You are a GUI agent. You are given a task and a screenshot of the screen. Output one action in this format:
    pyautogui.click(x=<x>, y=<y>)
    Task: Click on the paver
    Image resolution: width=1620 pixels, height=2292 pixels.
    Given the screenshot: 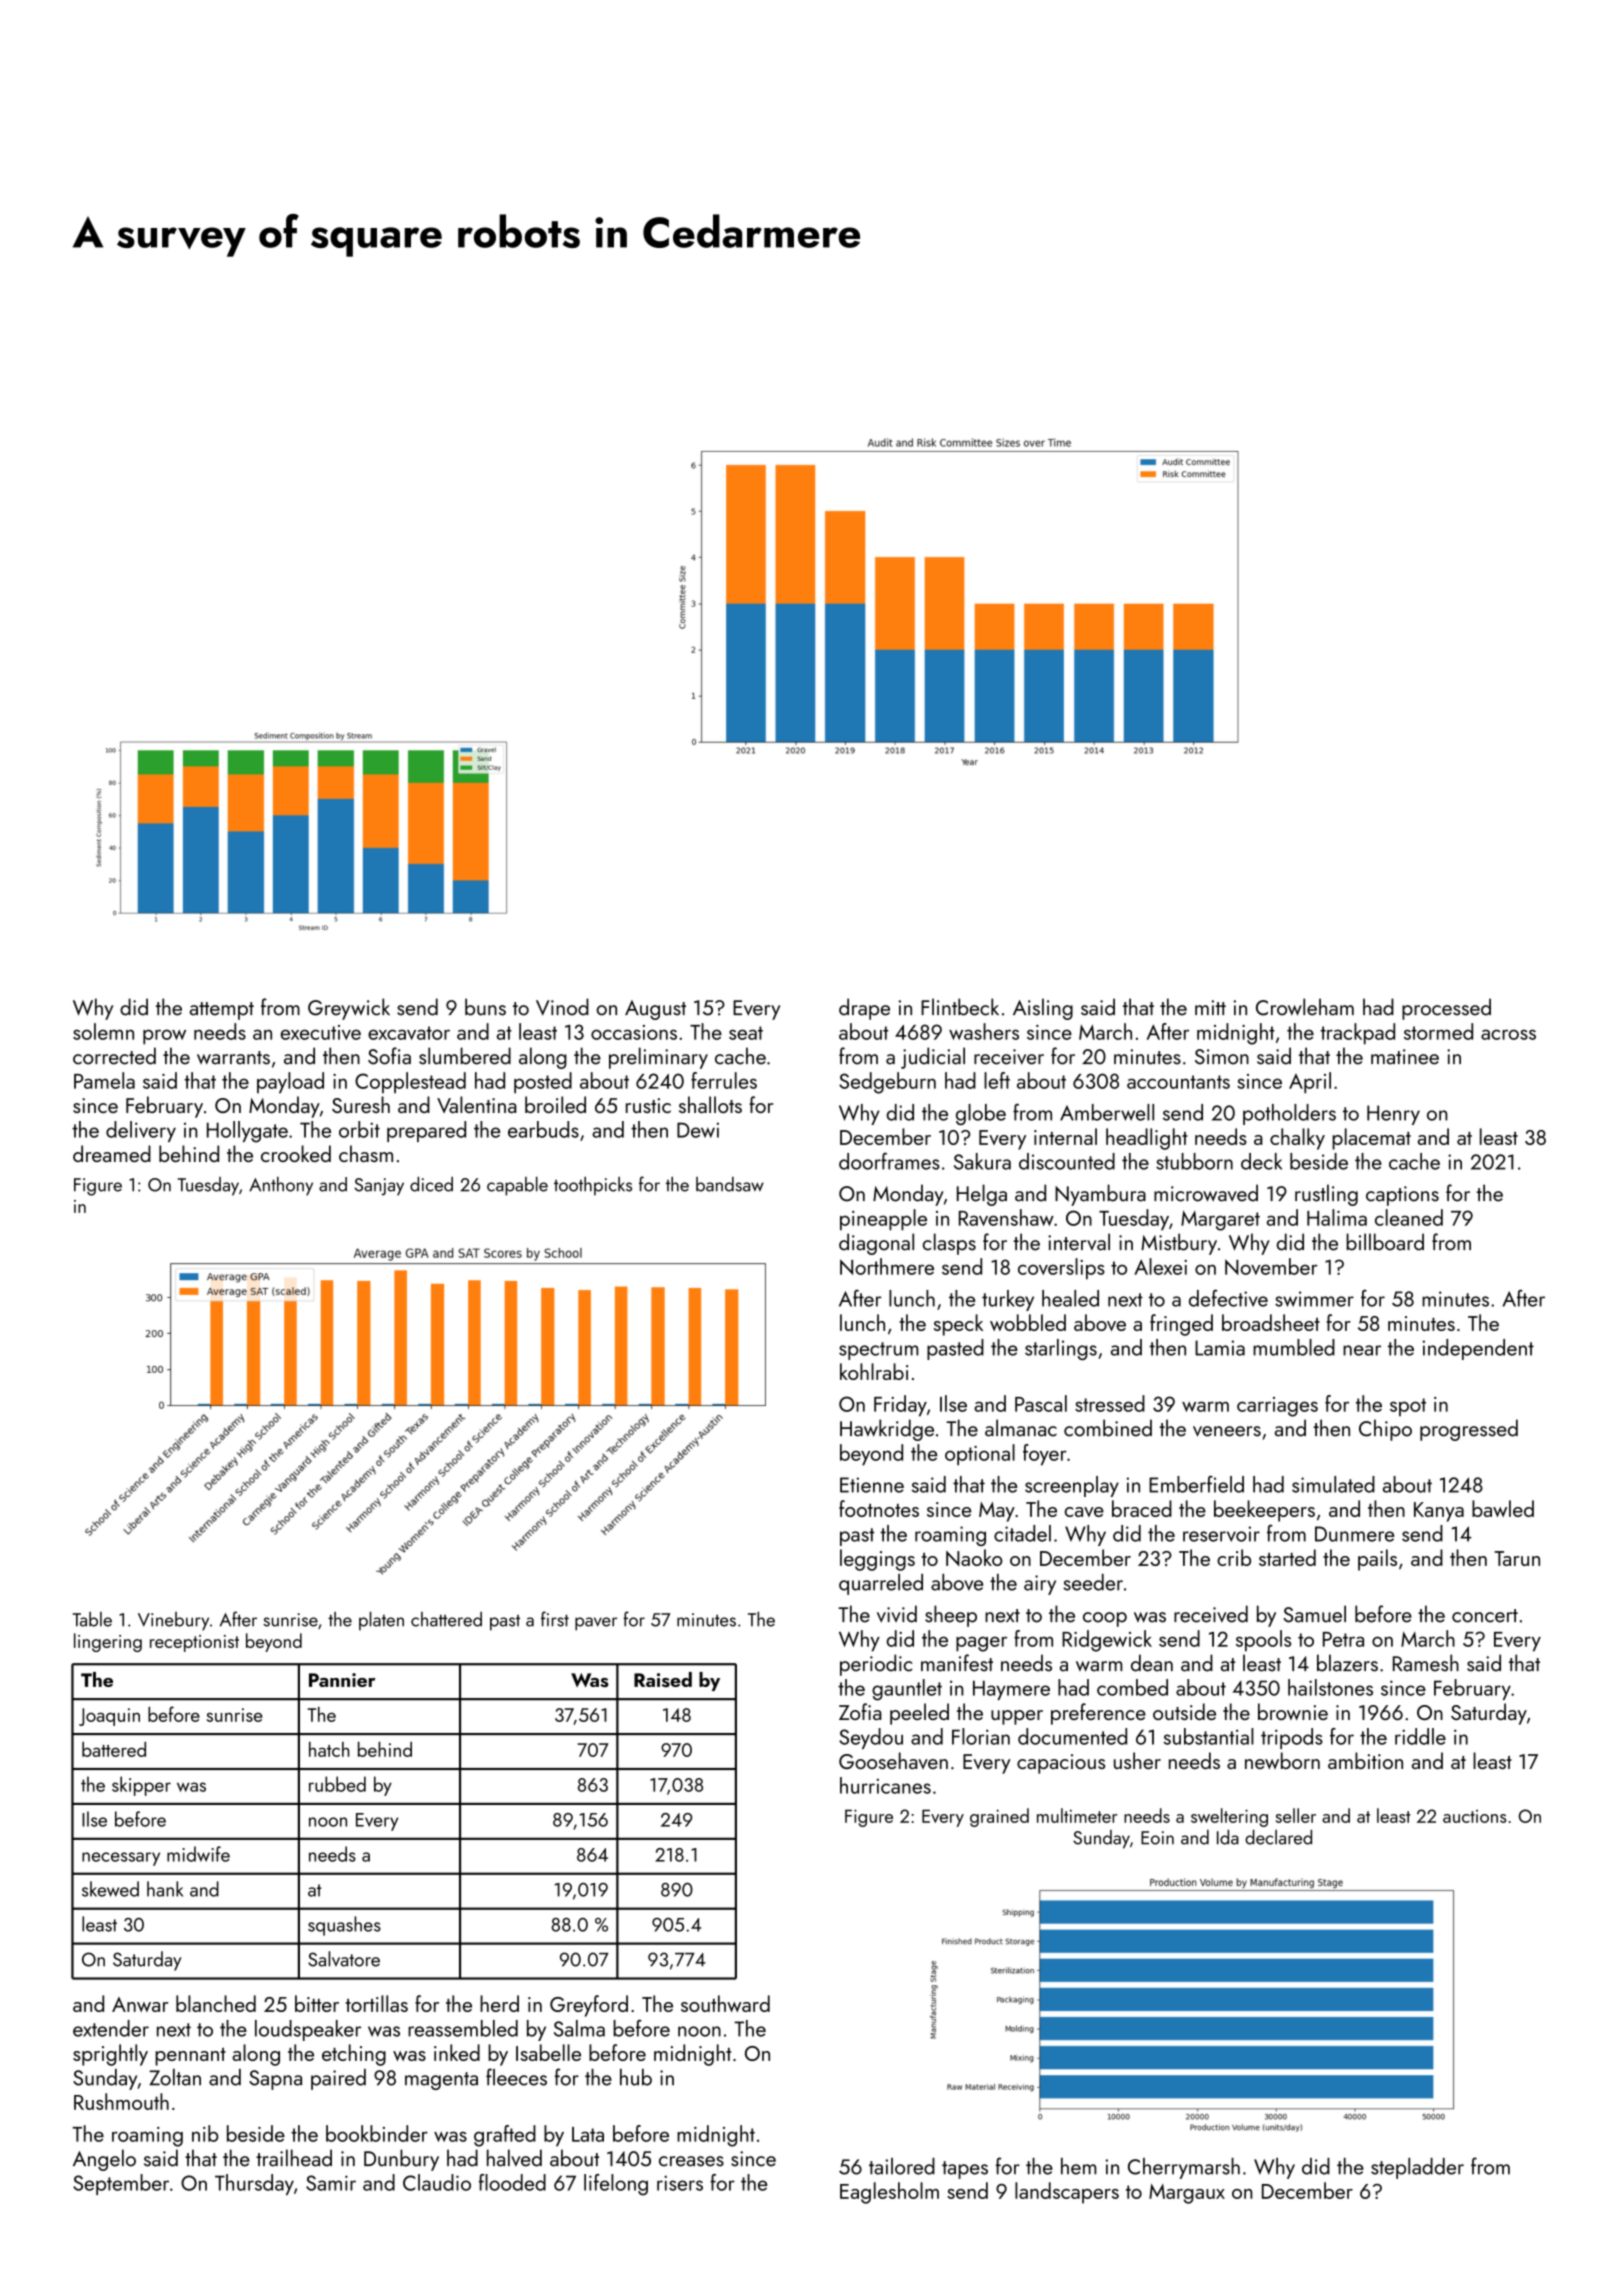 What is the action you would take?
    pyautogui.click(x=596, y=1624)
